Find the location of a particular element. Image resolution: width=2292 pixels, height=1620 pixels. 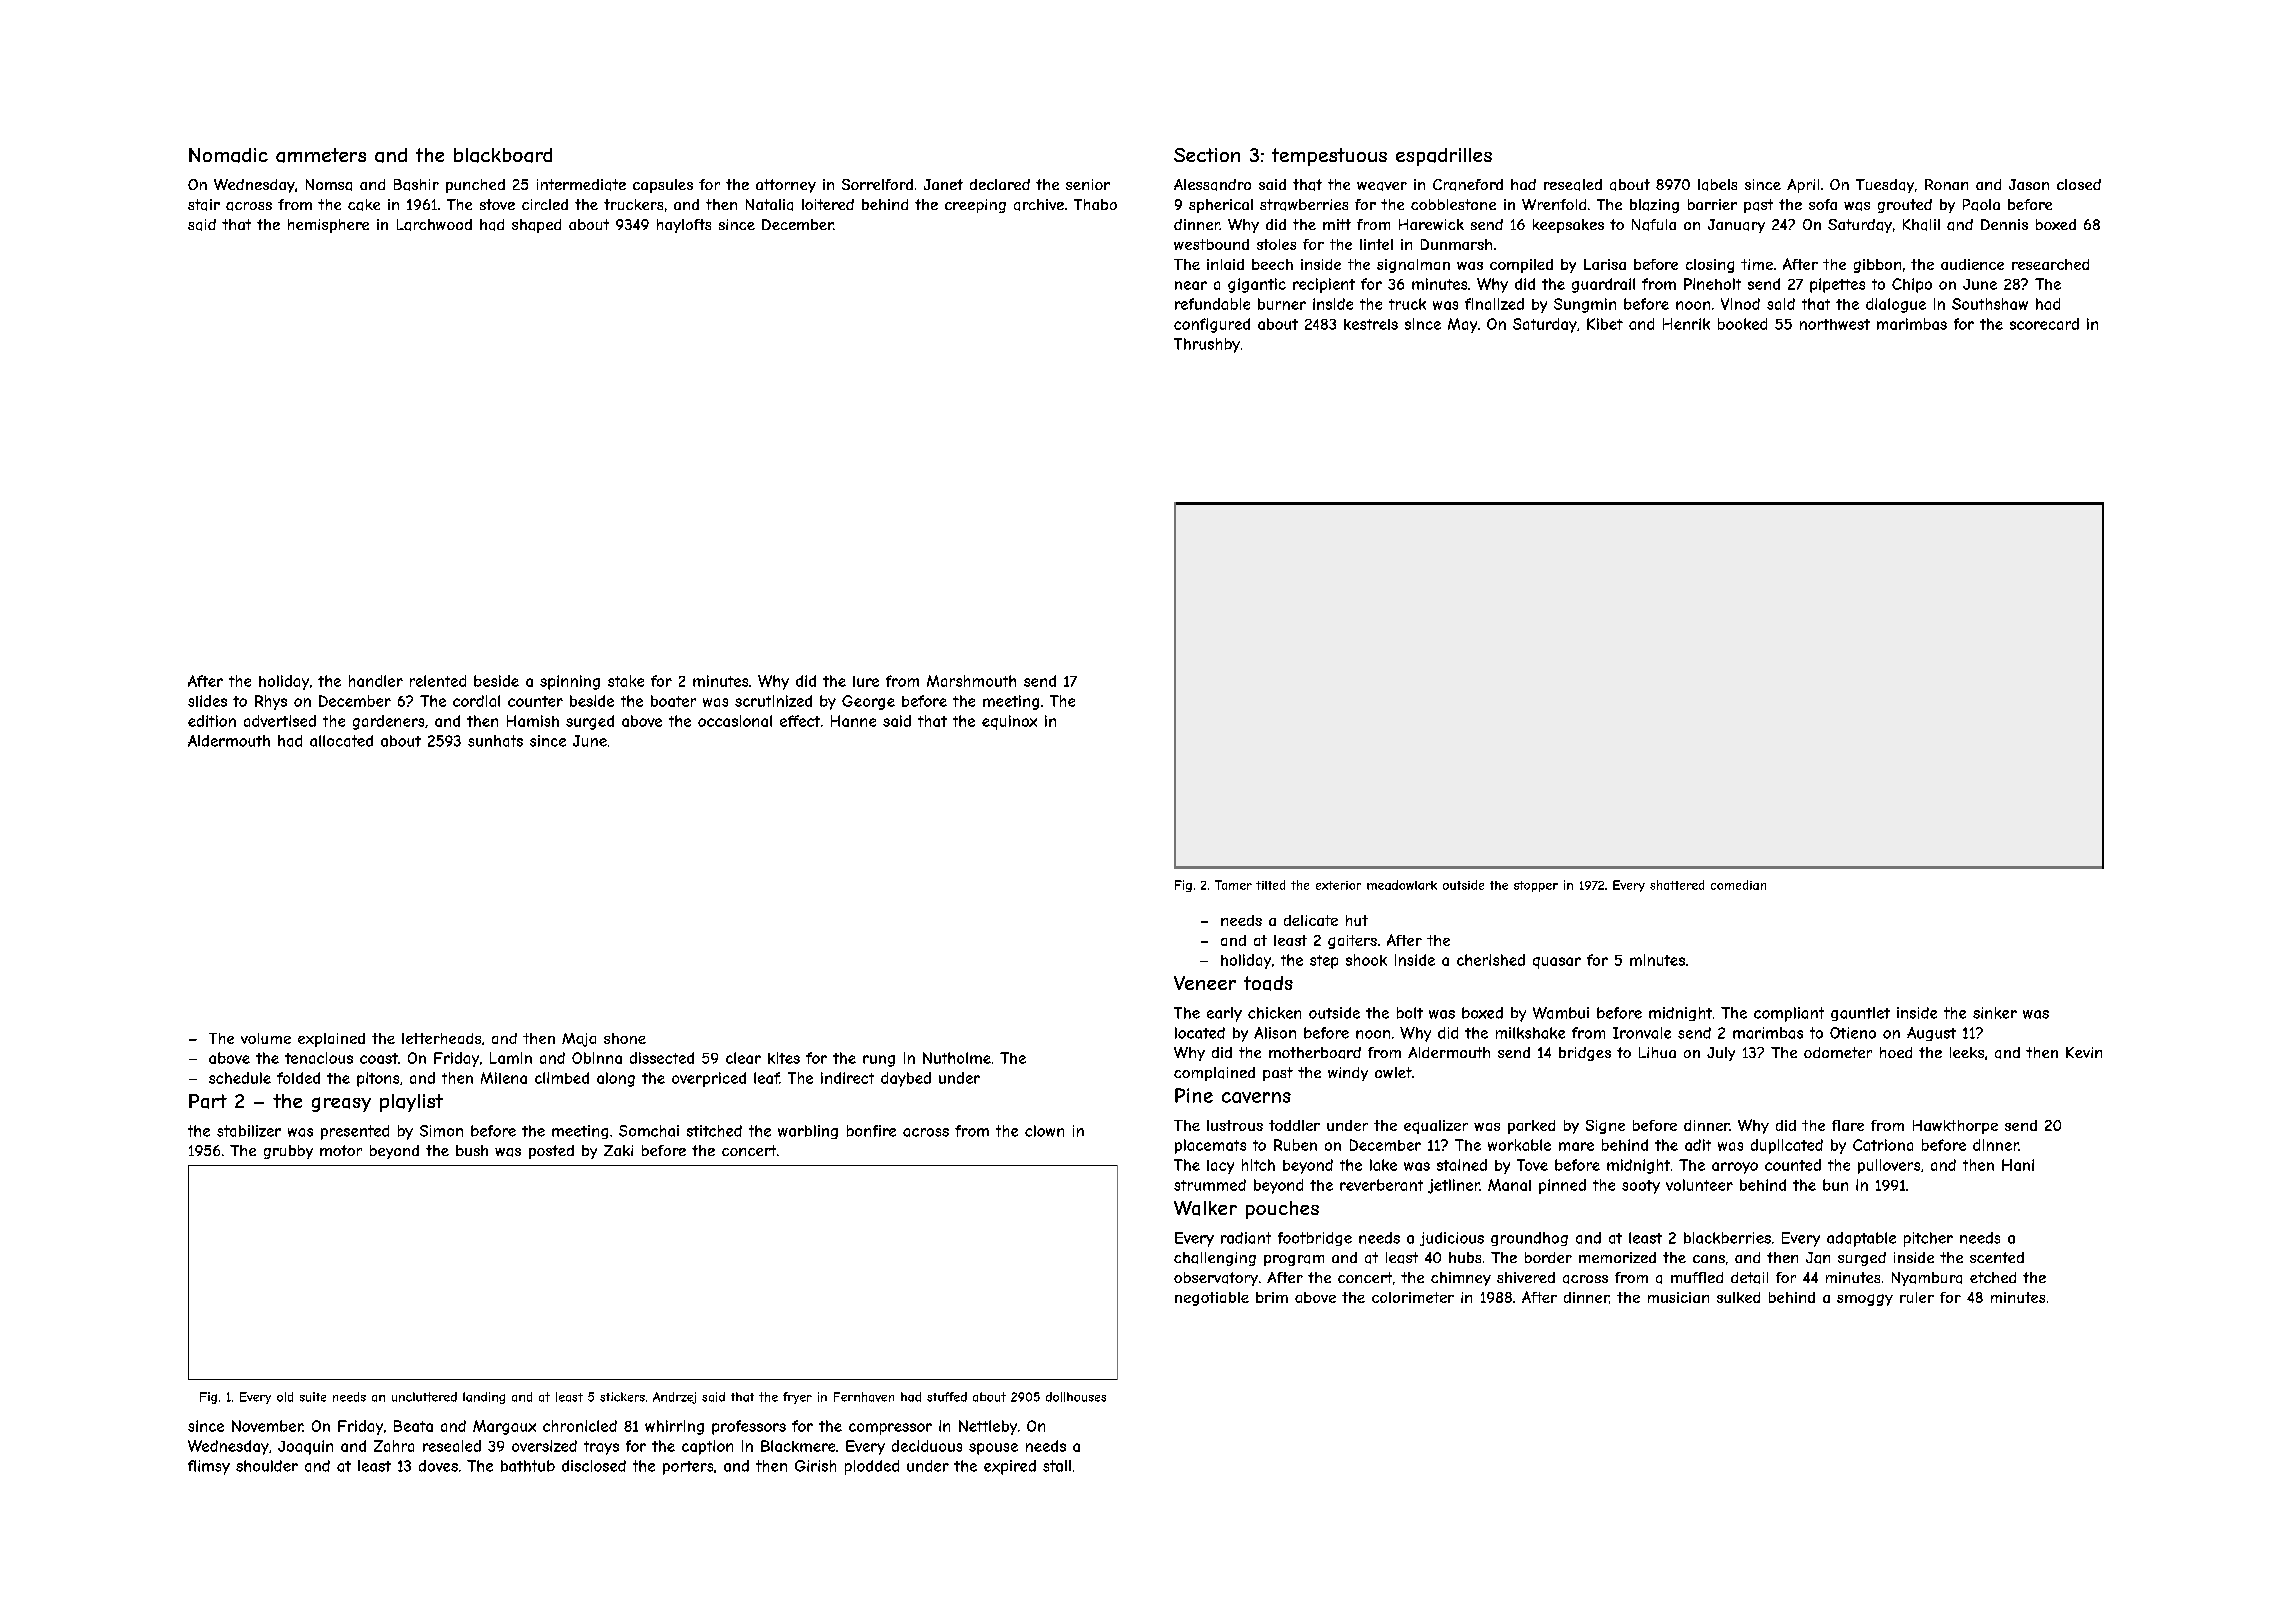

uncluttered is located at coordinates (424, 1397).
